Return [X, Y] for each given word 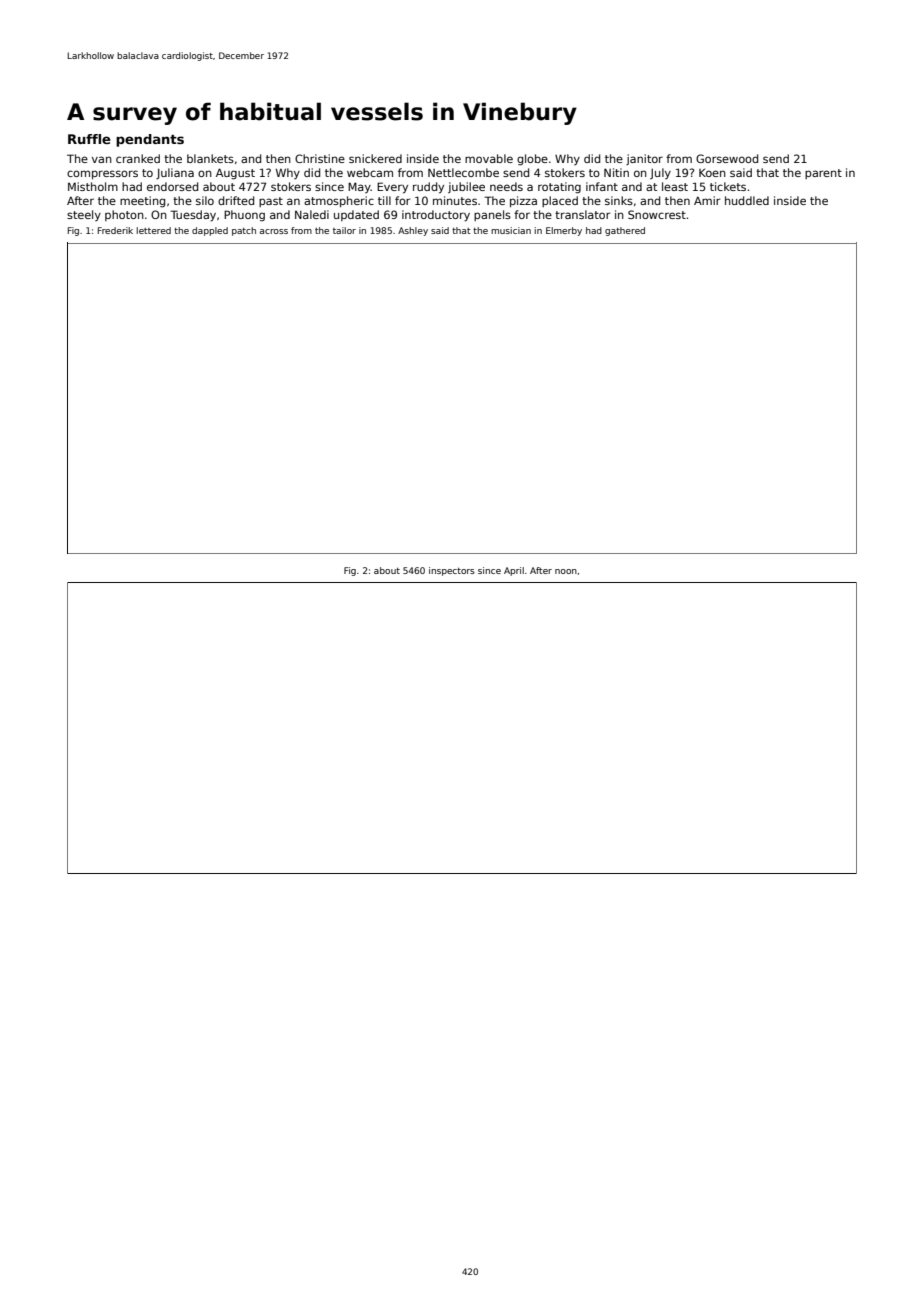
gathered [625, 231]
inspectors [452, 571]
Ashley [413, 231]
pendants [150, 140]
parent [823, 174]
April [514, 571]
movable [489, 158]
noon [566, 571]
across [274, 231]
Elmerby [564, 231]
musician [511, 230]
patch [244, 231]
